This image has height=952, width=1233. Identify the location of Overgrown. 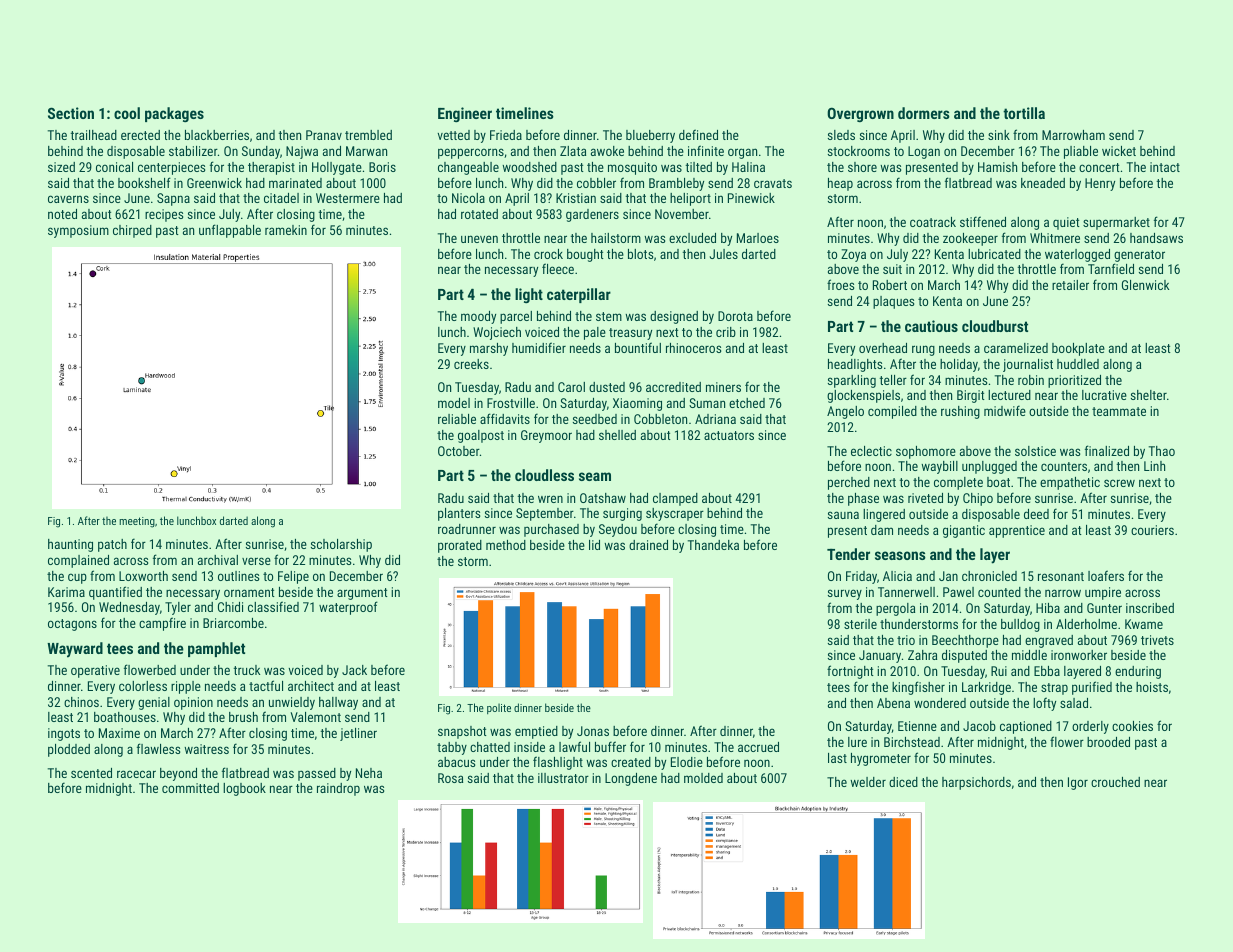
(860, 114).
